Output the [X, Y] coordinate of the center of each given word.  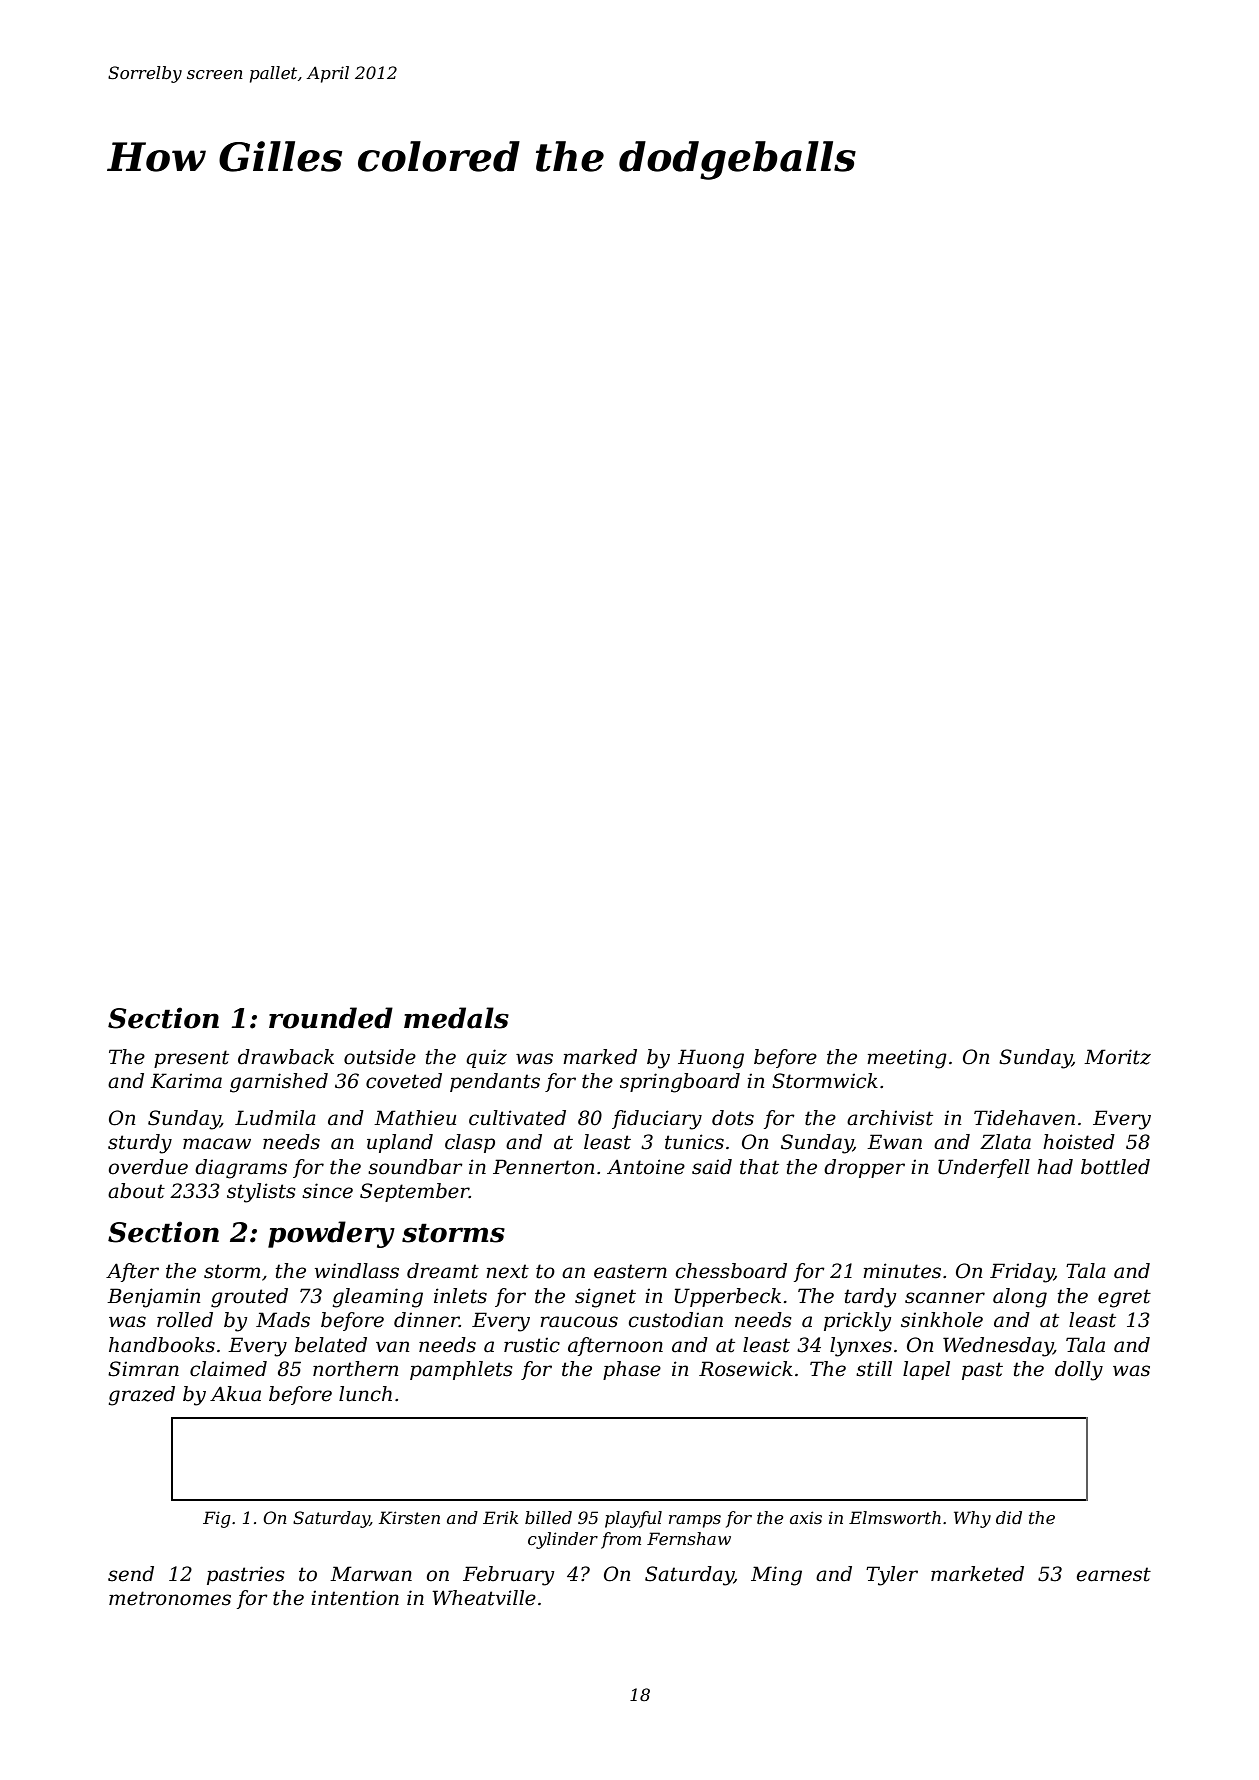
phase [632, 1370]
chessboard [731, 1271]
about [136, 1191]
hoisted [1079, 1142]
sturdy [140, 1144]
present [191, 1059]
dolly [1079, 1371]
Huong [711, 1059]
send [131, 1574]
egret [1124, 1298]
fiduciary [657, 1120]
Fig [217, 1519]
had [1055, 1167]
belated [331, 1345]
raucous [579, 1322]
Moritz [1117, 1057]
